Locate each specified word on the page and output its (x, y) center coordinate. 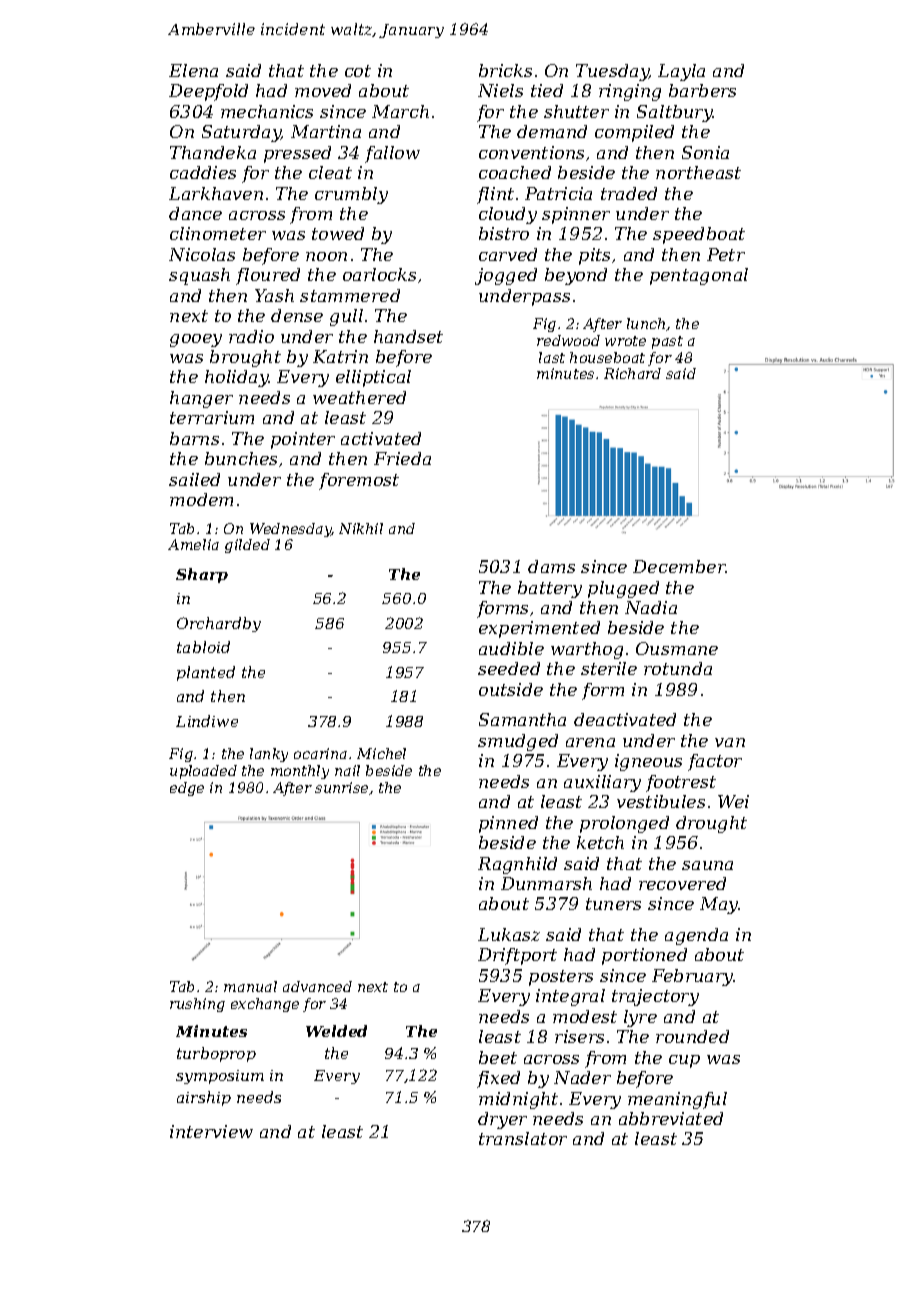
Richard (632, 373)
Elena (193, 70)
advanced (317, 986)
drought (711, 824)
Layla (681, 72)
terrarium (212, 417)
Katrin (340, 356)
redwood (568, 340)
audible (511, 648)
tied (547, 90)
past (667, 342)
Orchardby (219, 624)
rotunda (678, 668)
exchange (265, 1005)
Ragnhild (517, 865)
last (552, 357)
